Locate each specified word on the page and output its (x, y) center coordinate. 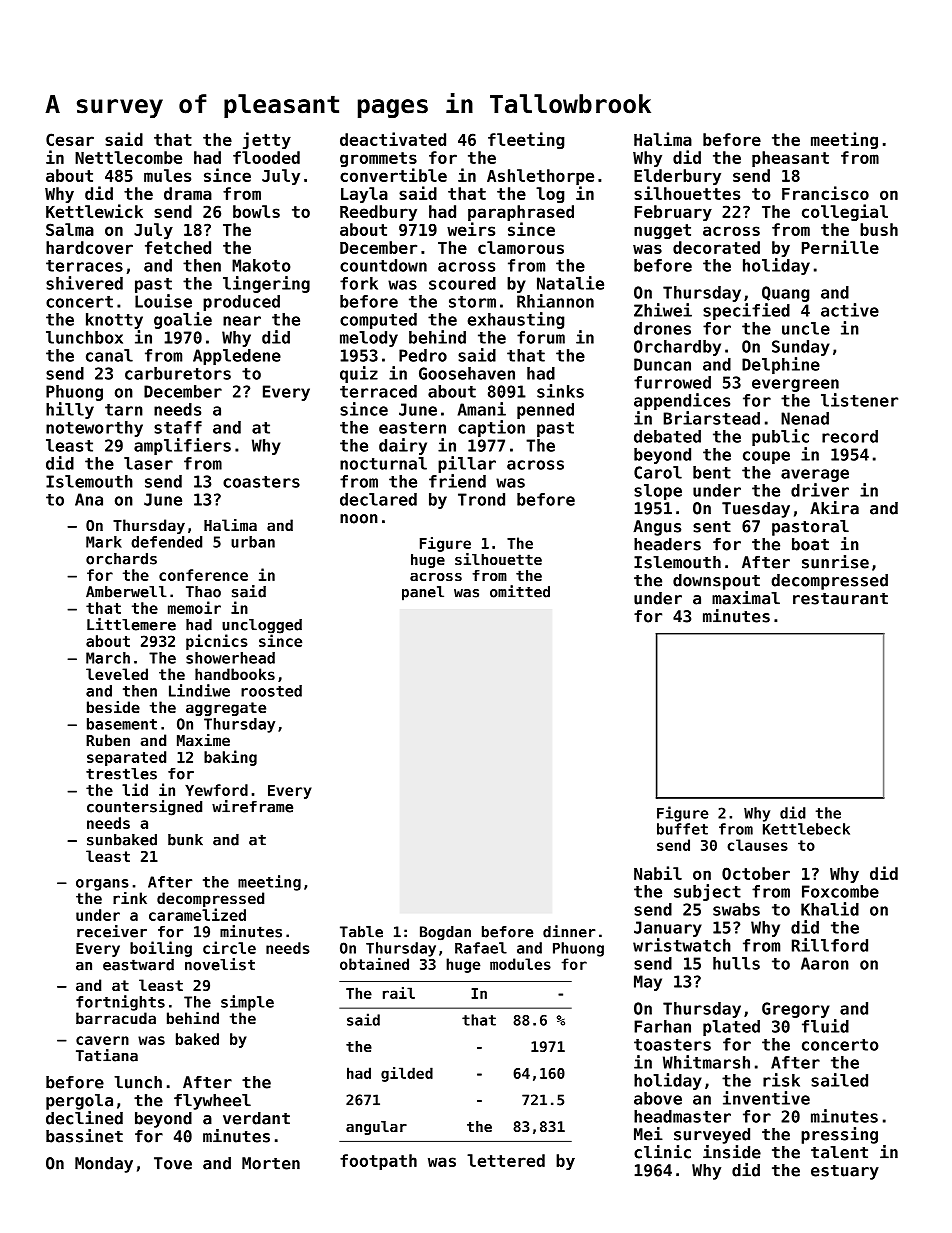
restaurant (840, 599)
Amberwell (126, 592)
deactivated (393, 139)
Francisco (825, 193)
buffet (682, 829)
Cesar (70, 139)
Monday (104, 1165)
